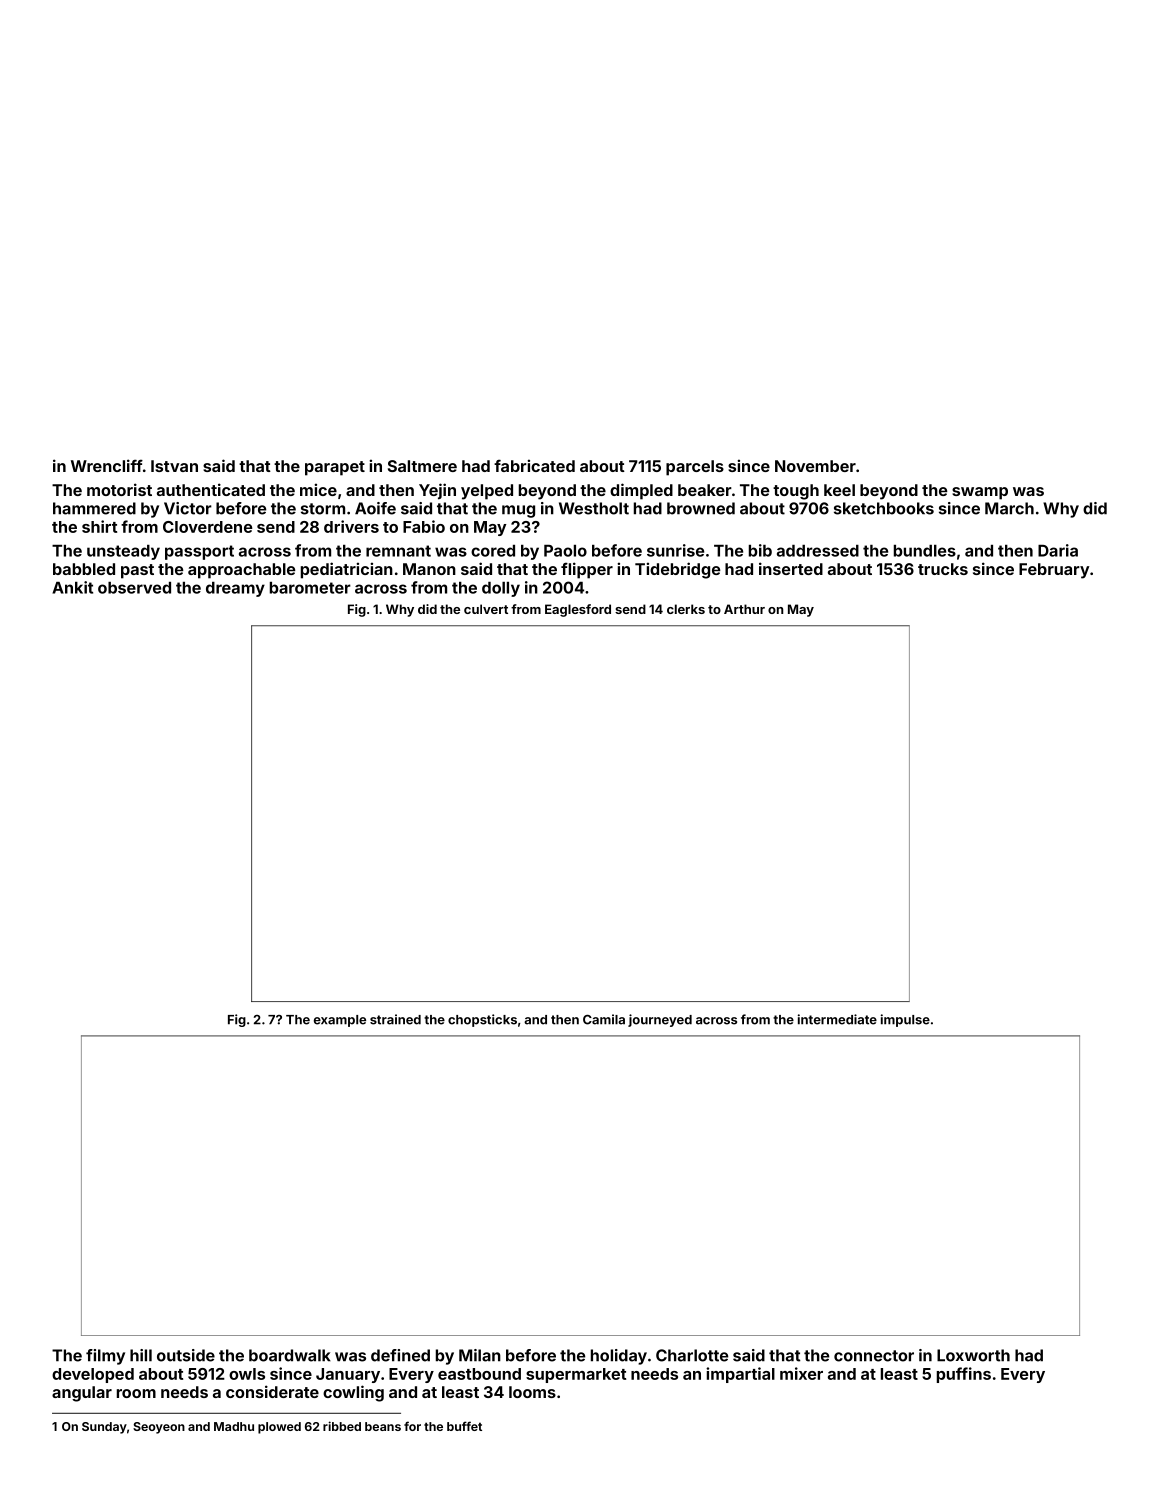 This screenshot has height=1502, width=1161. I want to click on intermediate, so click(837, 1019).
